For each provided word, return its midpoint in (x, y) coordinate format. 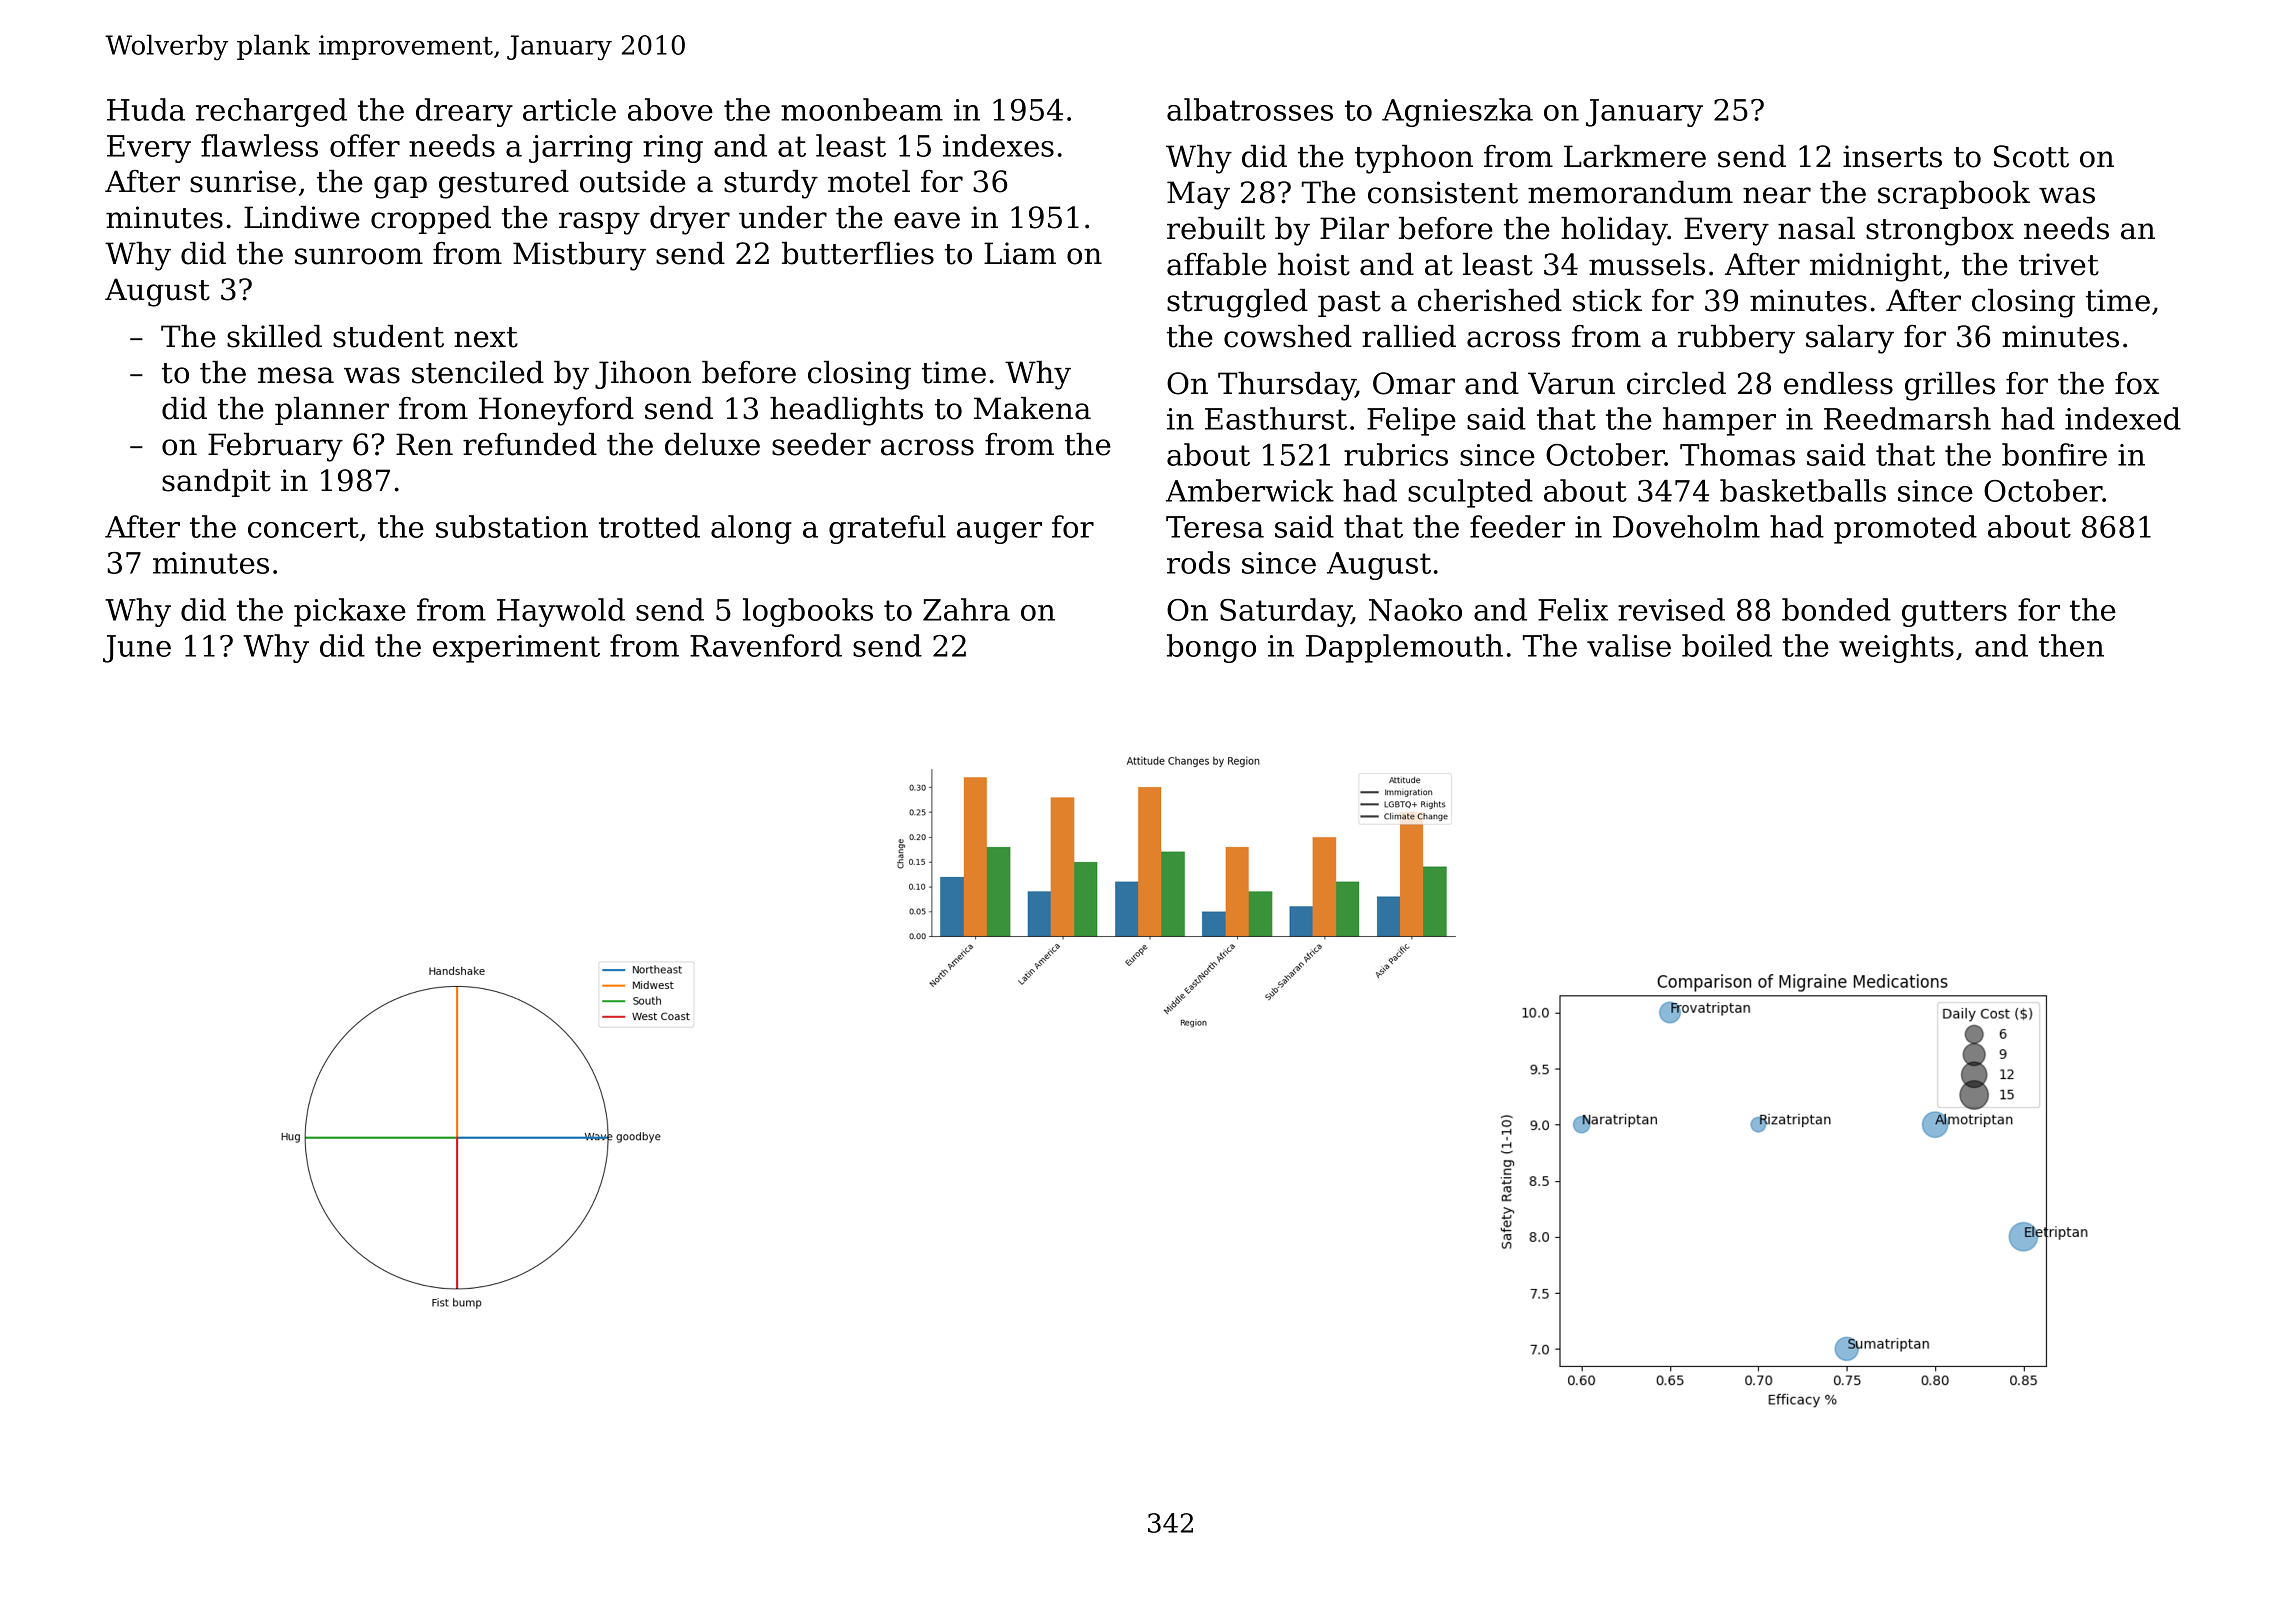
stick (1607, 300)
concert (303, 527)
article (569, 109)
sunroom (359, 256)
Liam (1020, 253)
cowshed (1288, 336)
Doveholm (1686, 526)
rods (1198, 562)
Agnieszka (1457, 112)
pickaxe (350, 612)
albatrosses (1250, 109)
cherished (1490, 300)
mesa (296, 375)
